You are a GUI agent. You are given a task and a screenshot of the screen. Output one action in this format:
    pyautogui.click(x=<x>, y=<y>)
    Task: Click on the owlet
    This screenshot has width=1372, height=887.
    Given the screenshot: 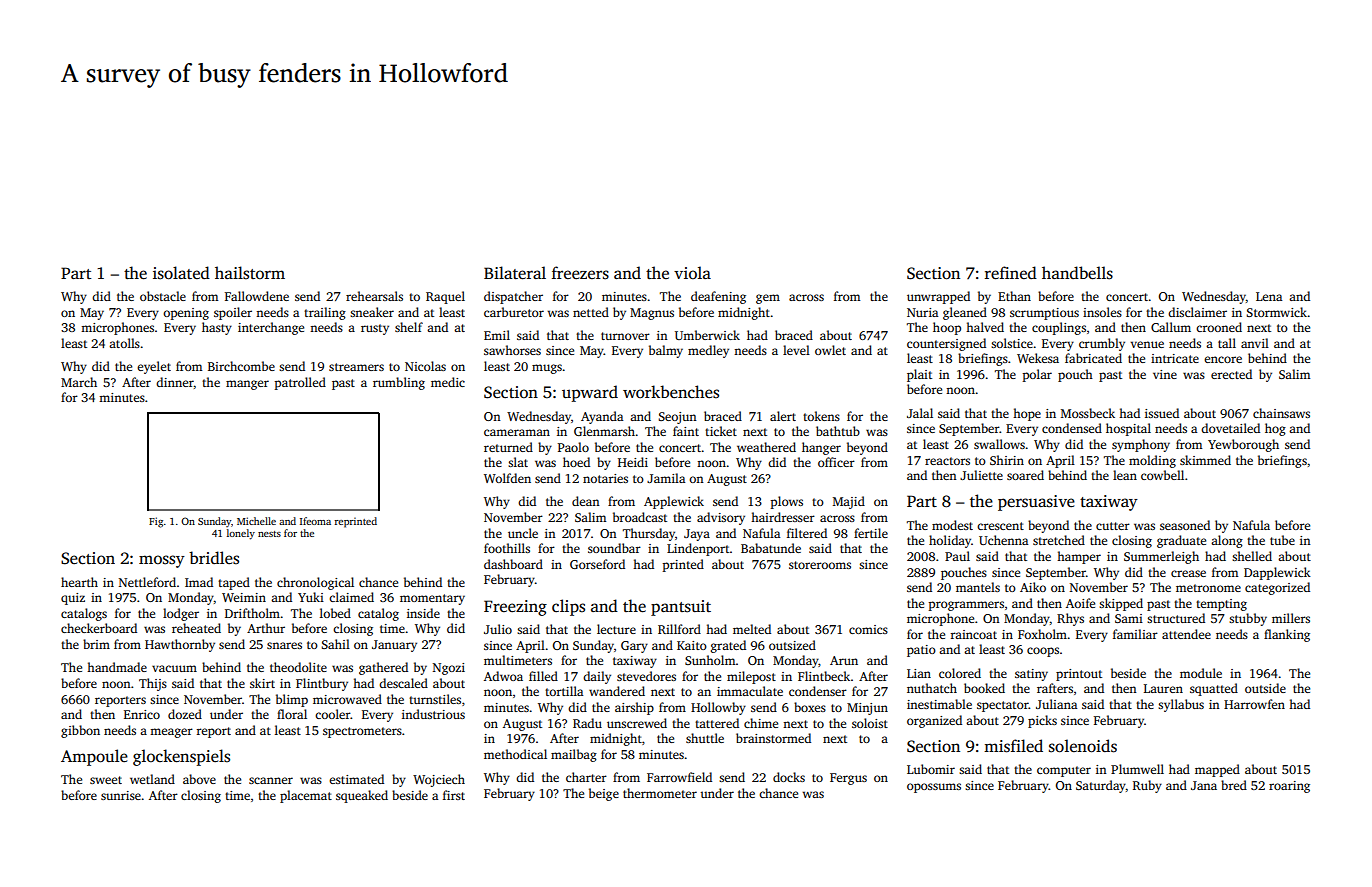 What is the action you would take?
    pyautogui.click(x=830, y=350)
